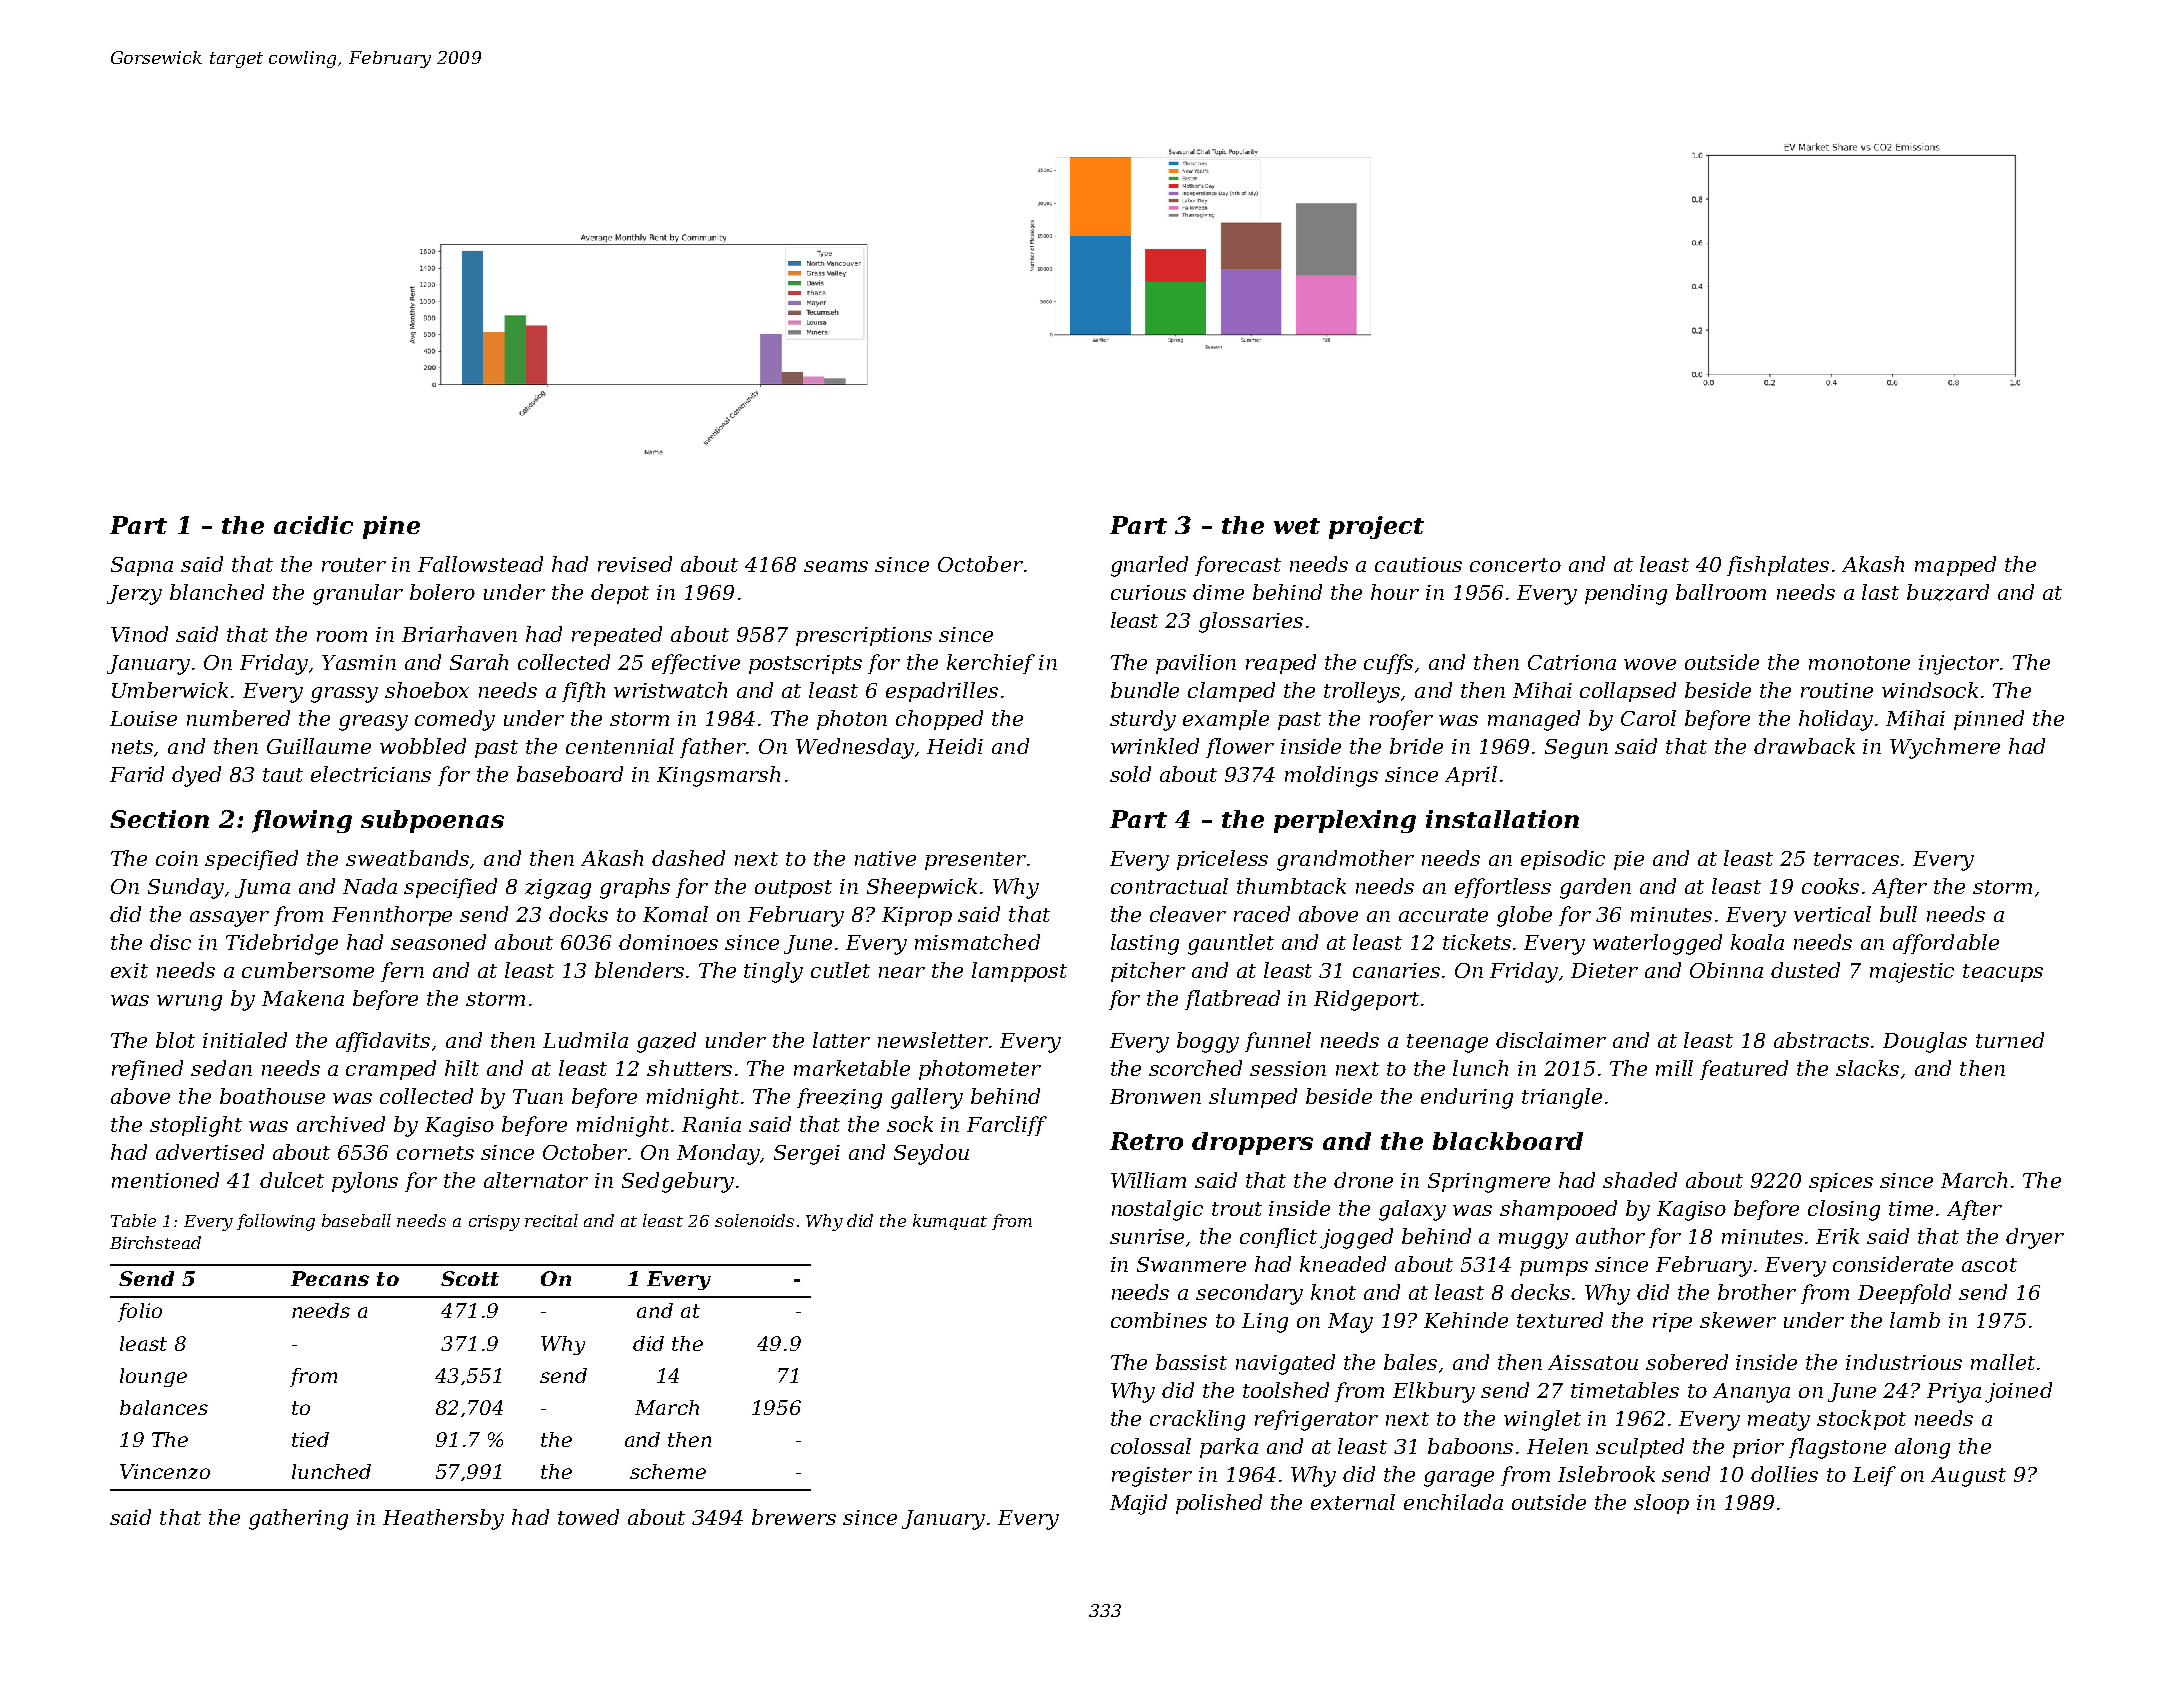 The height and width of the screenshot is (1683, 2178). What do you see at coordinates (1376, 527) in the screenshot?
I see `project` at bounding box center [1376, 527].
